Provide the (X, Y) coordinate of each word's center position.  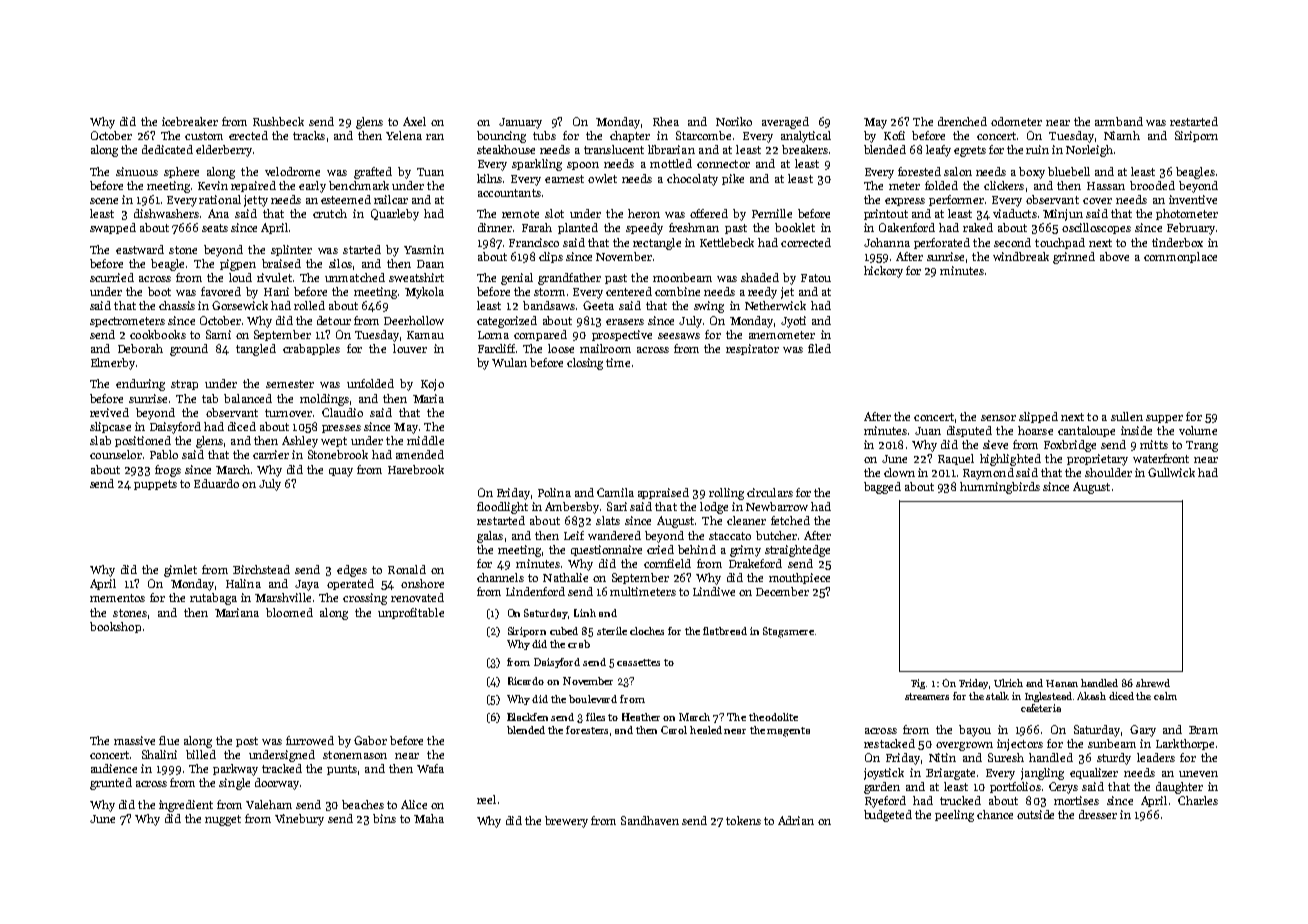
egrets (970, 151)
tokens (743, 820)
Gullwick (1171, 472)
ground (189, 350)
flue (169, 740)
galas (490, 537)
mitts (1154, 444)
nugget (223, 820)
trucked (960, 800)
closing (585, 364)
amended (420, 454)
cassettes (638, 662)
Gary (1143, 731)
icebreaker (190, 121)
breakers (805, 149)
